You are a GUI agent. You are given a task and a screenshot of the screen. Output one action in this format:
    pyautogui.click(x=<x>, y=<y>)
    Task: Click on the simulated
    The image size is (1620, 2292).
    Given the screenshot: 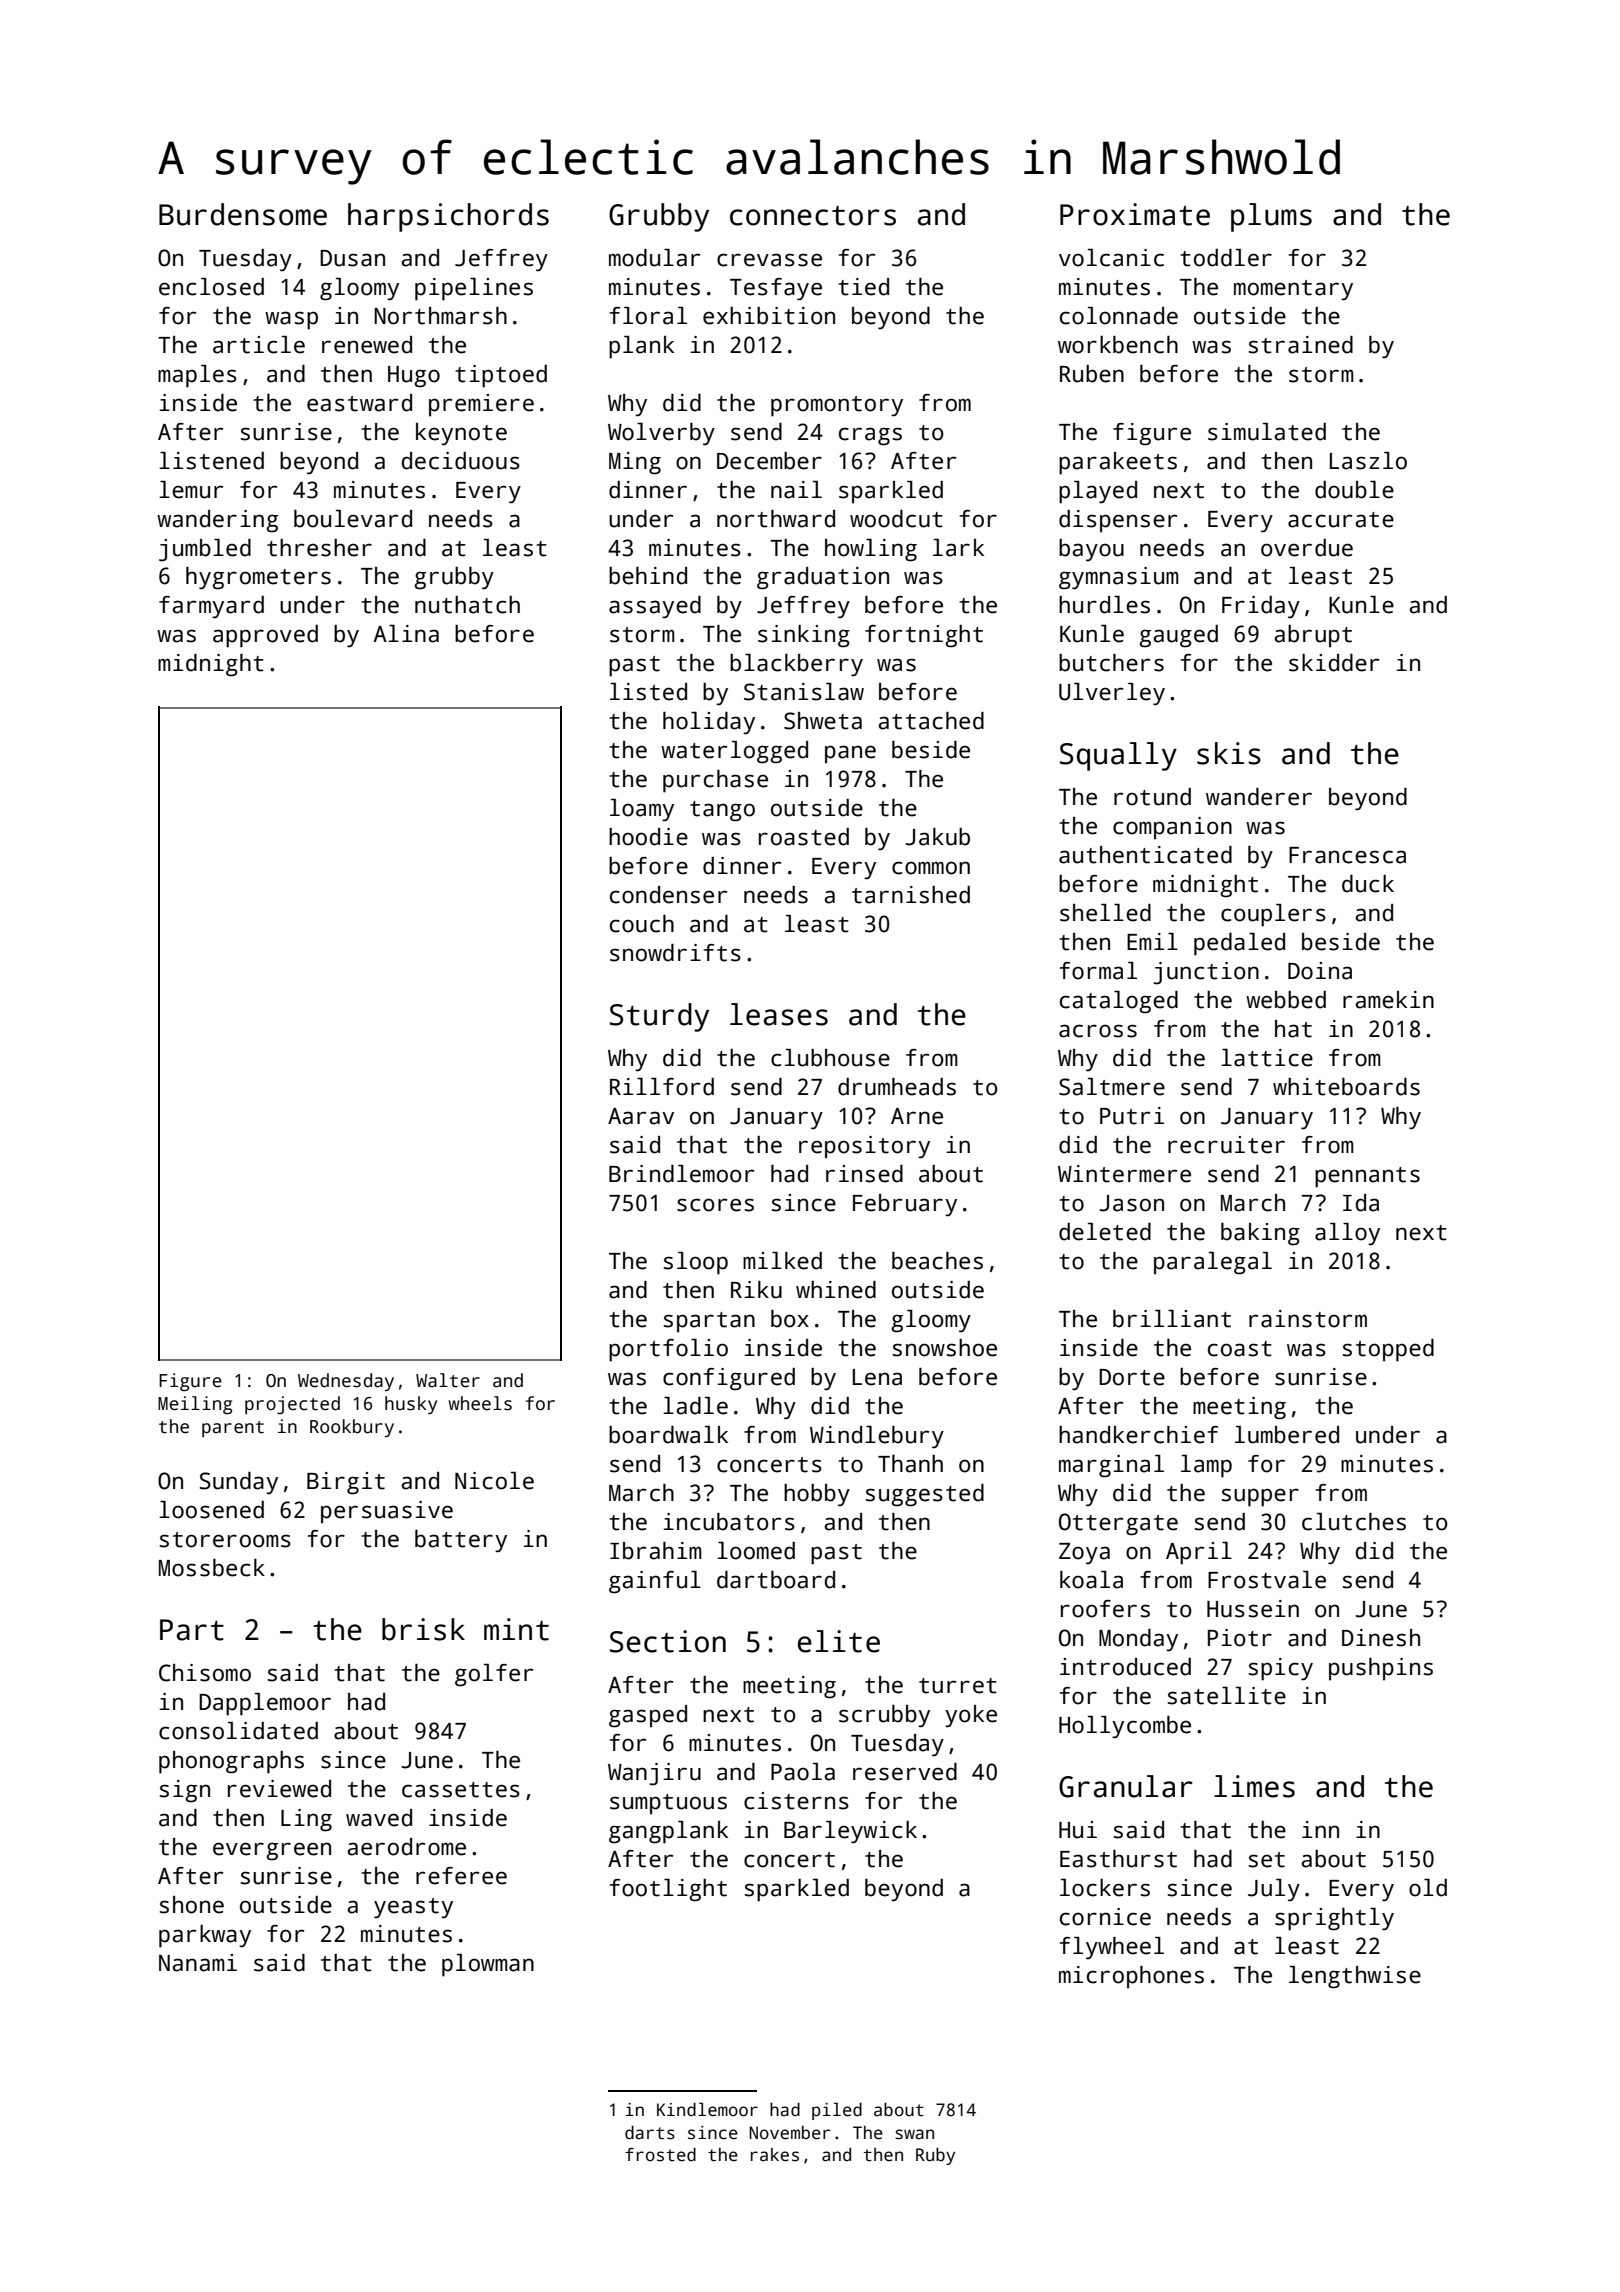 What is the action you would take?
    pyautogui.click(x=1267, y=432)
